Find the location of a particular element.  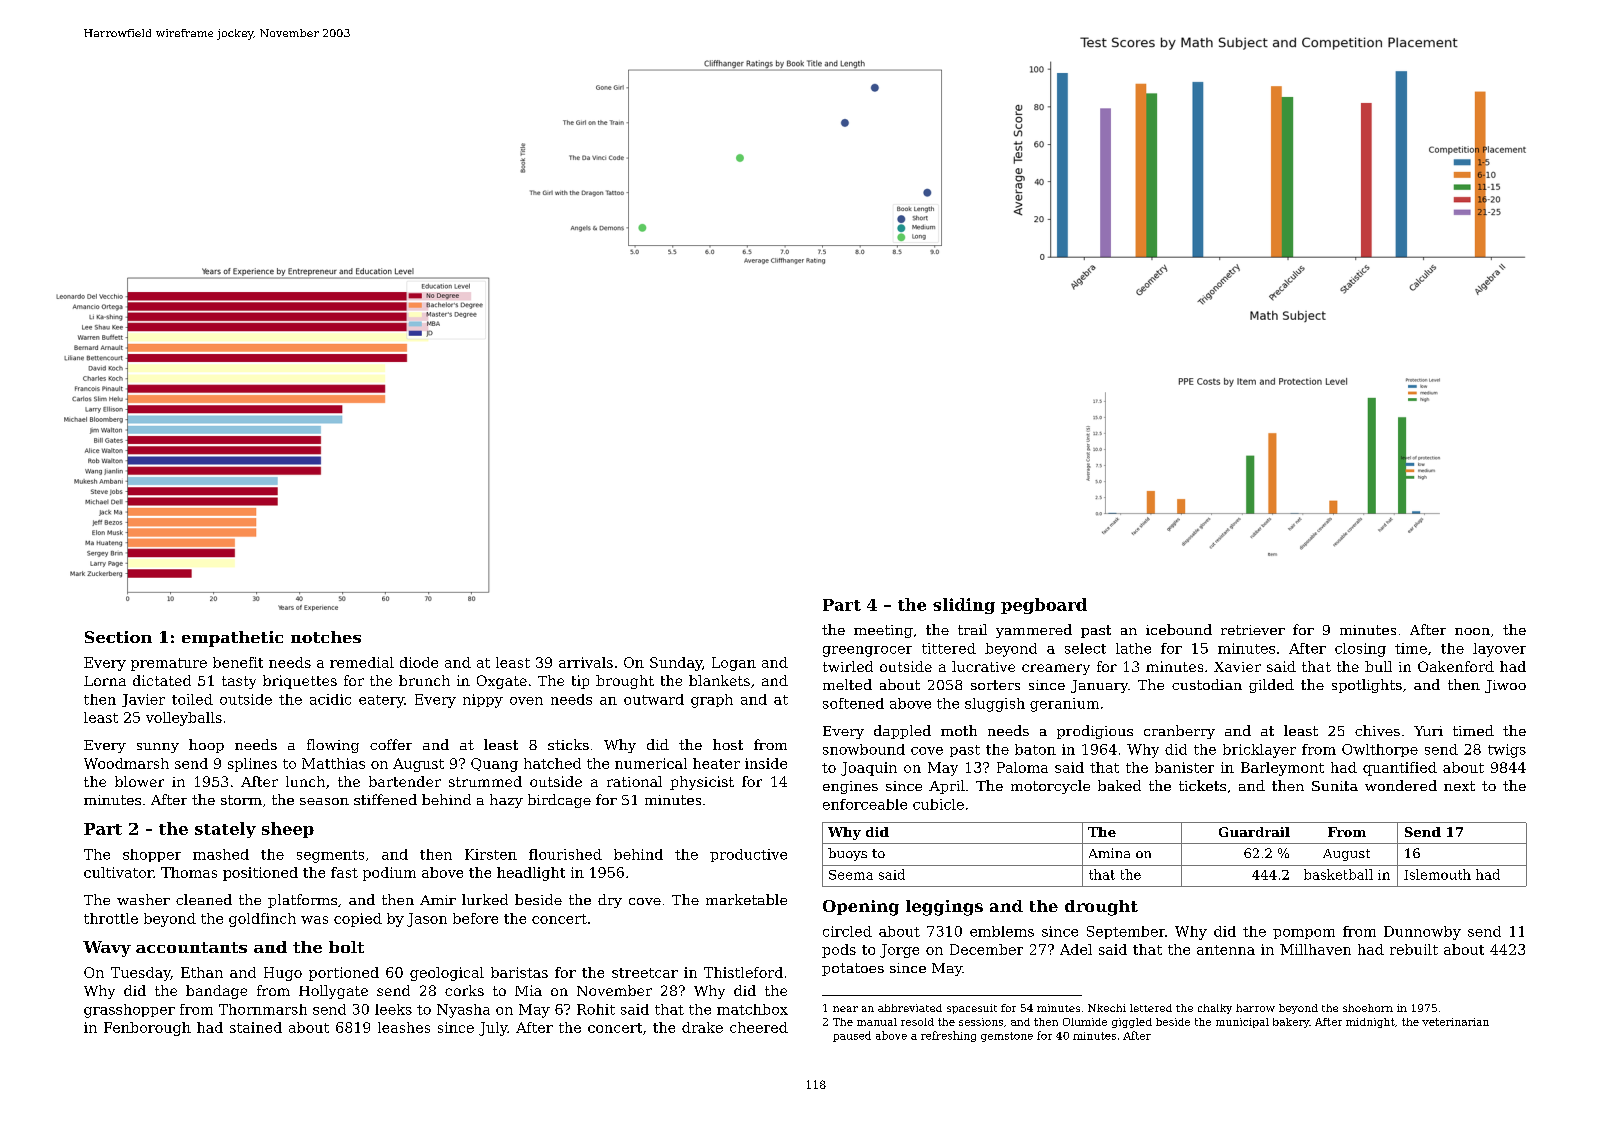

streetcar is located at coordinates (645, 973).
